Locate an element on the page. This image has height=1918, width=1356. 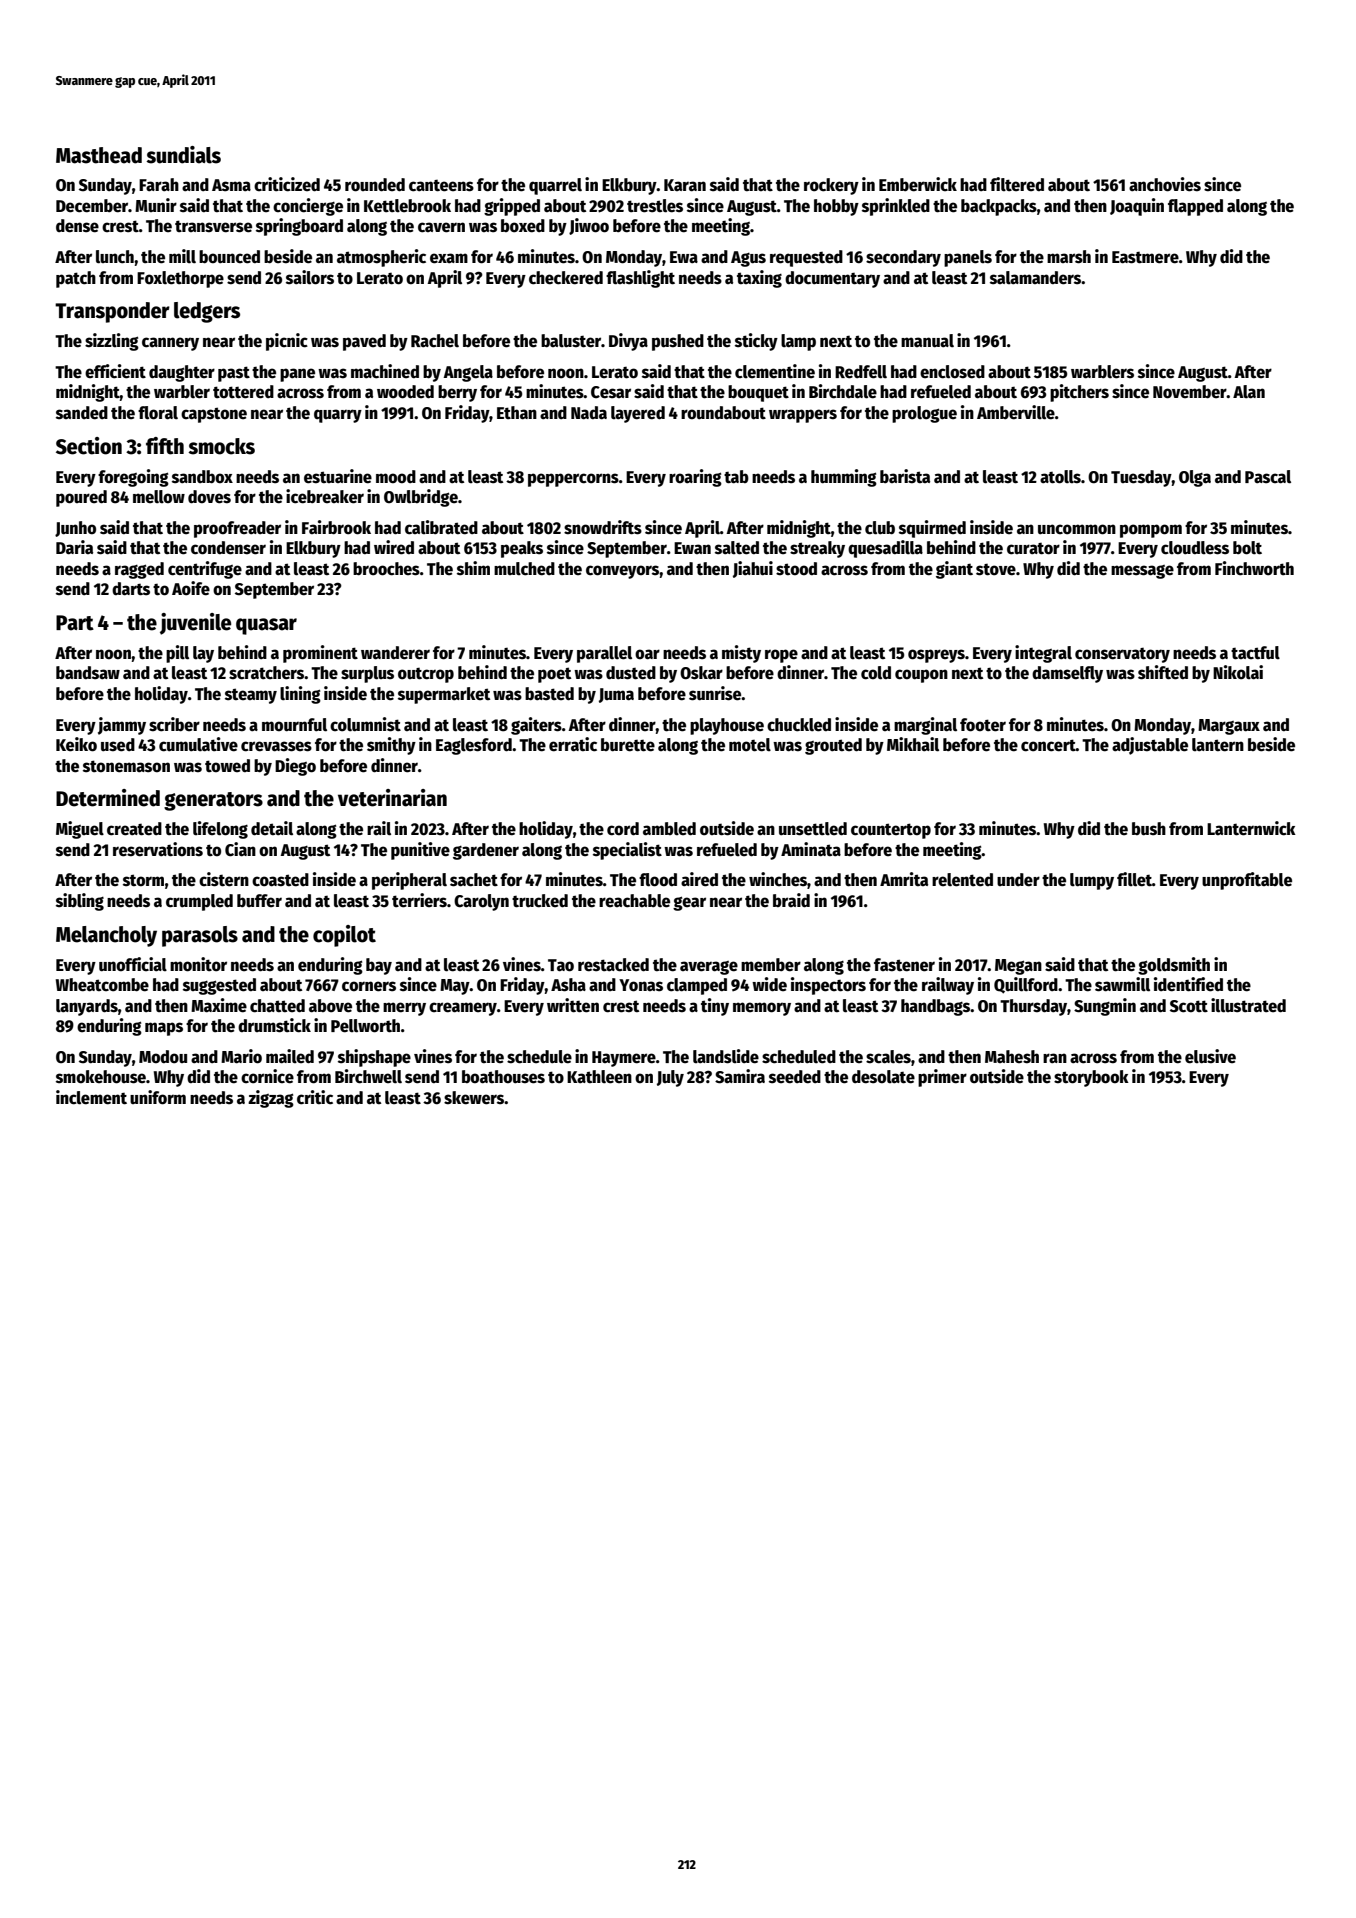
centrifuge is located at coordinates (205, 570).
